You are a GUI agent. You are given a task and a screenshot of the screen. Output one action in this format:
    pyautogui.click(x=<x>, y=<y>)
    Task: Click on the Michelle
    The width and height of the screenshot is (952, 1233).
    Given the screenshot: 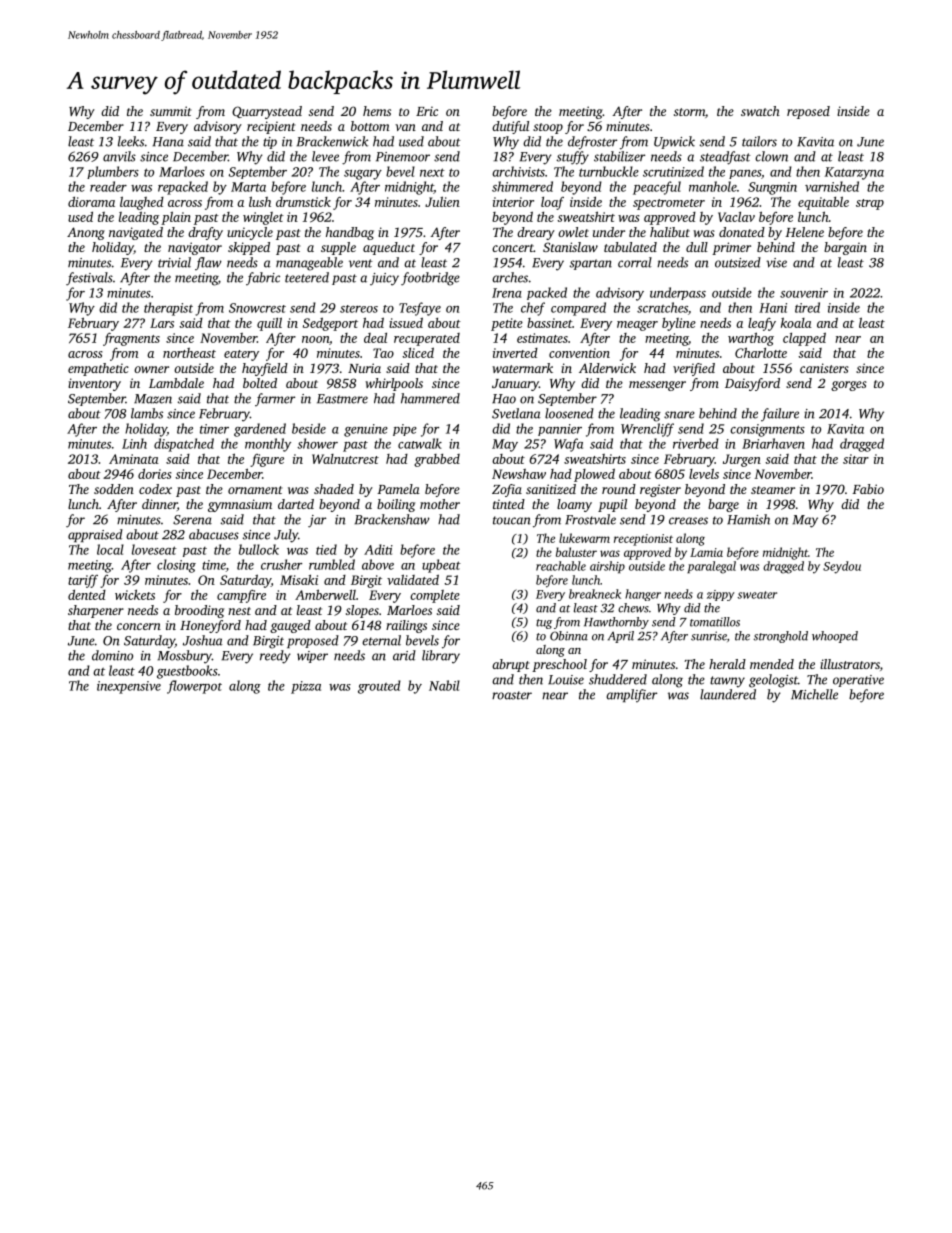 What is the action you would take?
    pyautogui.click(x=814, y=694)
